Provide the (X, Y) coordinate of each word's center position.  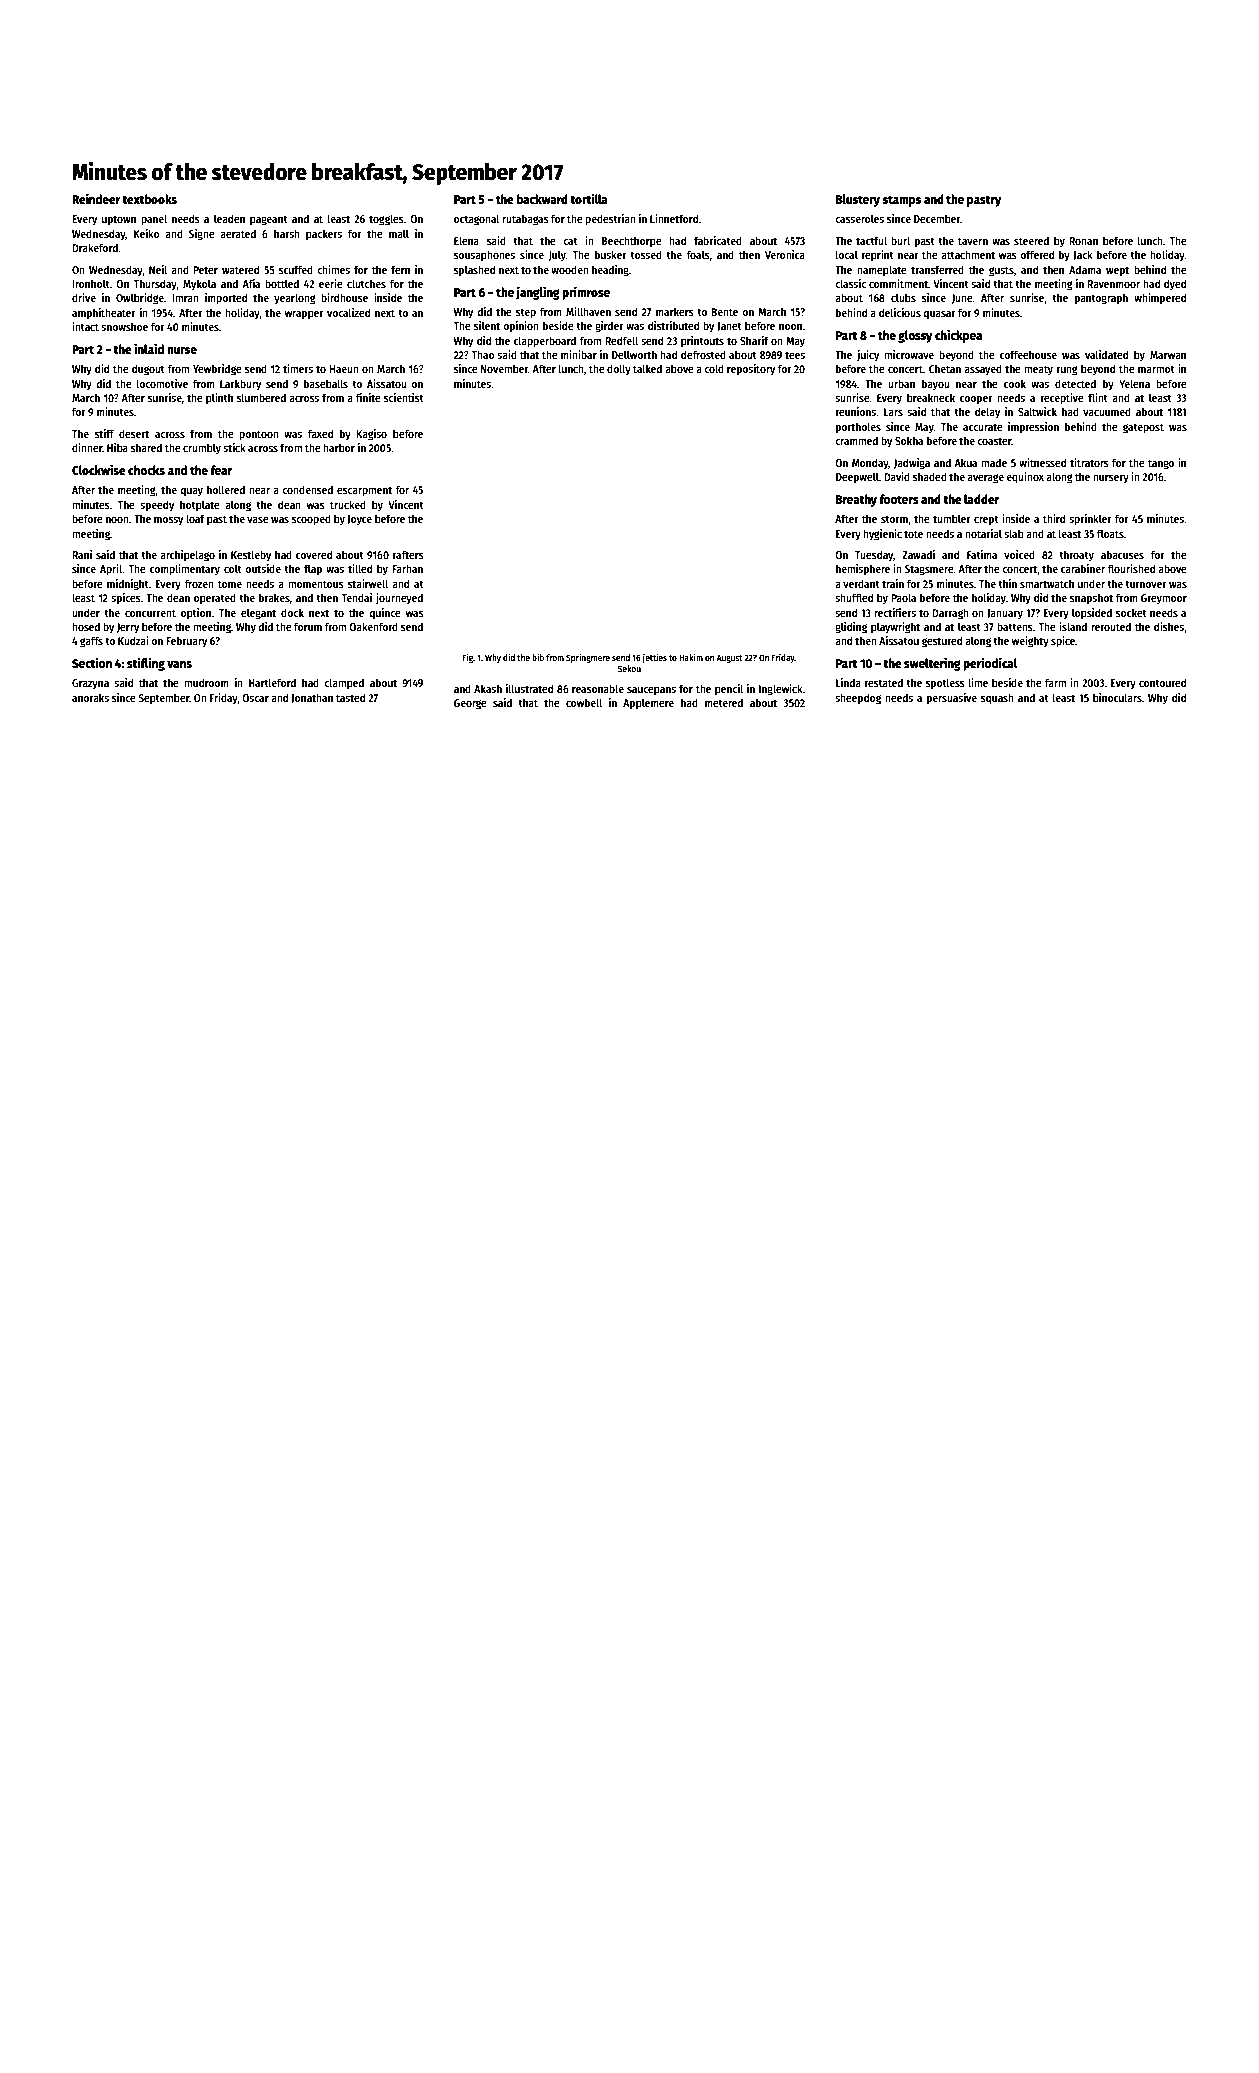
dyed (1175, 285)
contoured (1162, 682)
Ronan (1083, 241)
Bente (724, 312)
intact (85, 326)
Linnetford (674, 218)
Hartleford (272, 682)
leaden (229, 218)
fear (221, 470)
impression (1033, 428)
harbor (339, 447)
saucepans (651, 691)
